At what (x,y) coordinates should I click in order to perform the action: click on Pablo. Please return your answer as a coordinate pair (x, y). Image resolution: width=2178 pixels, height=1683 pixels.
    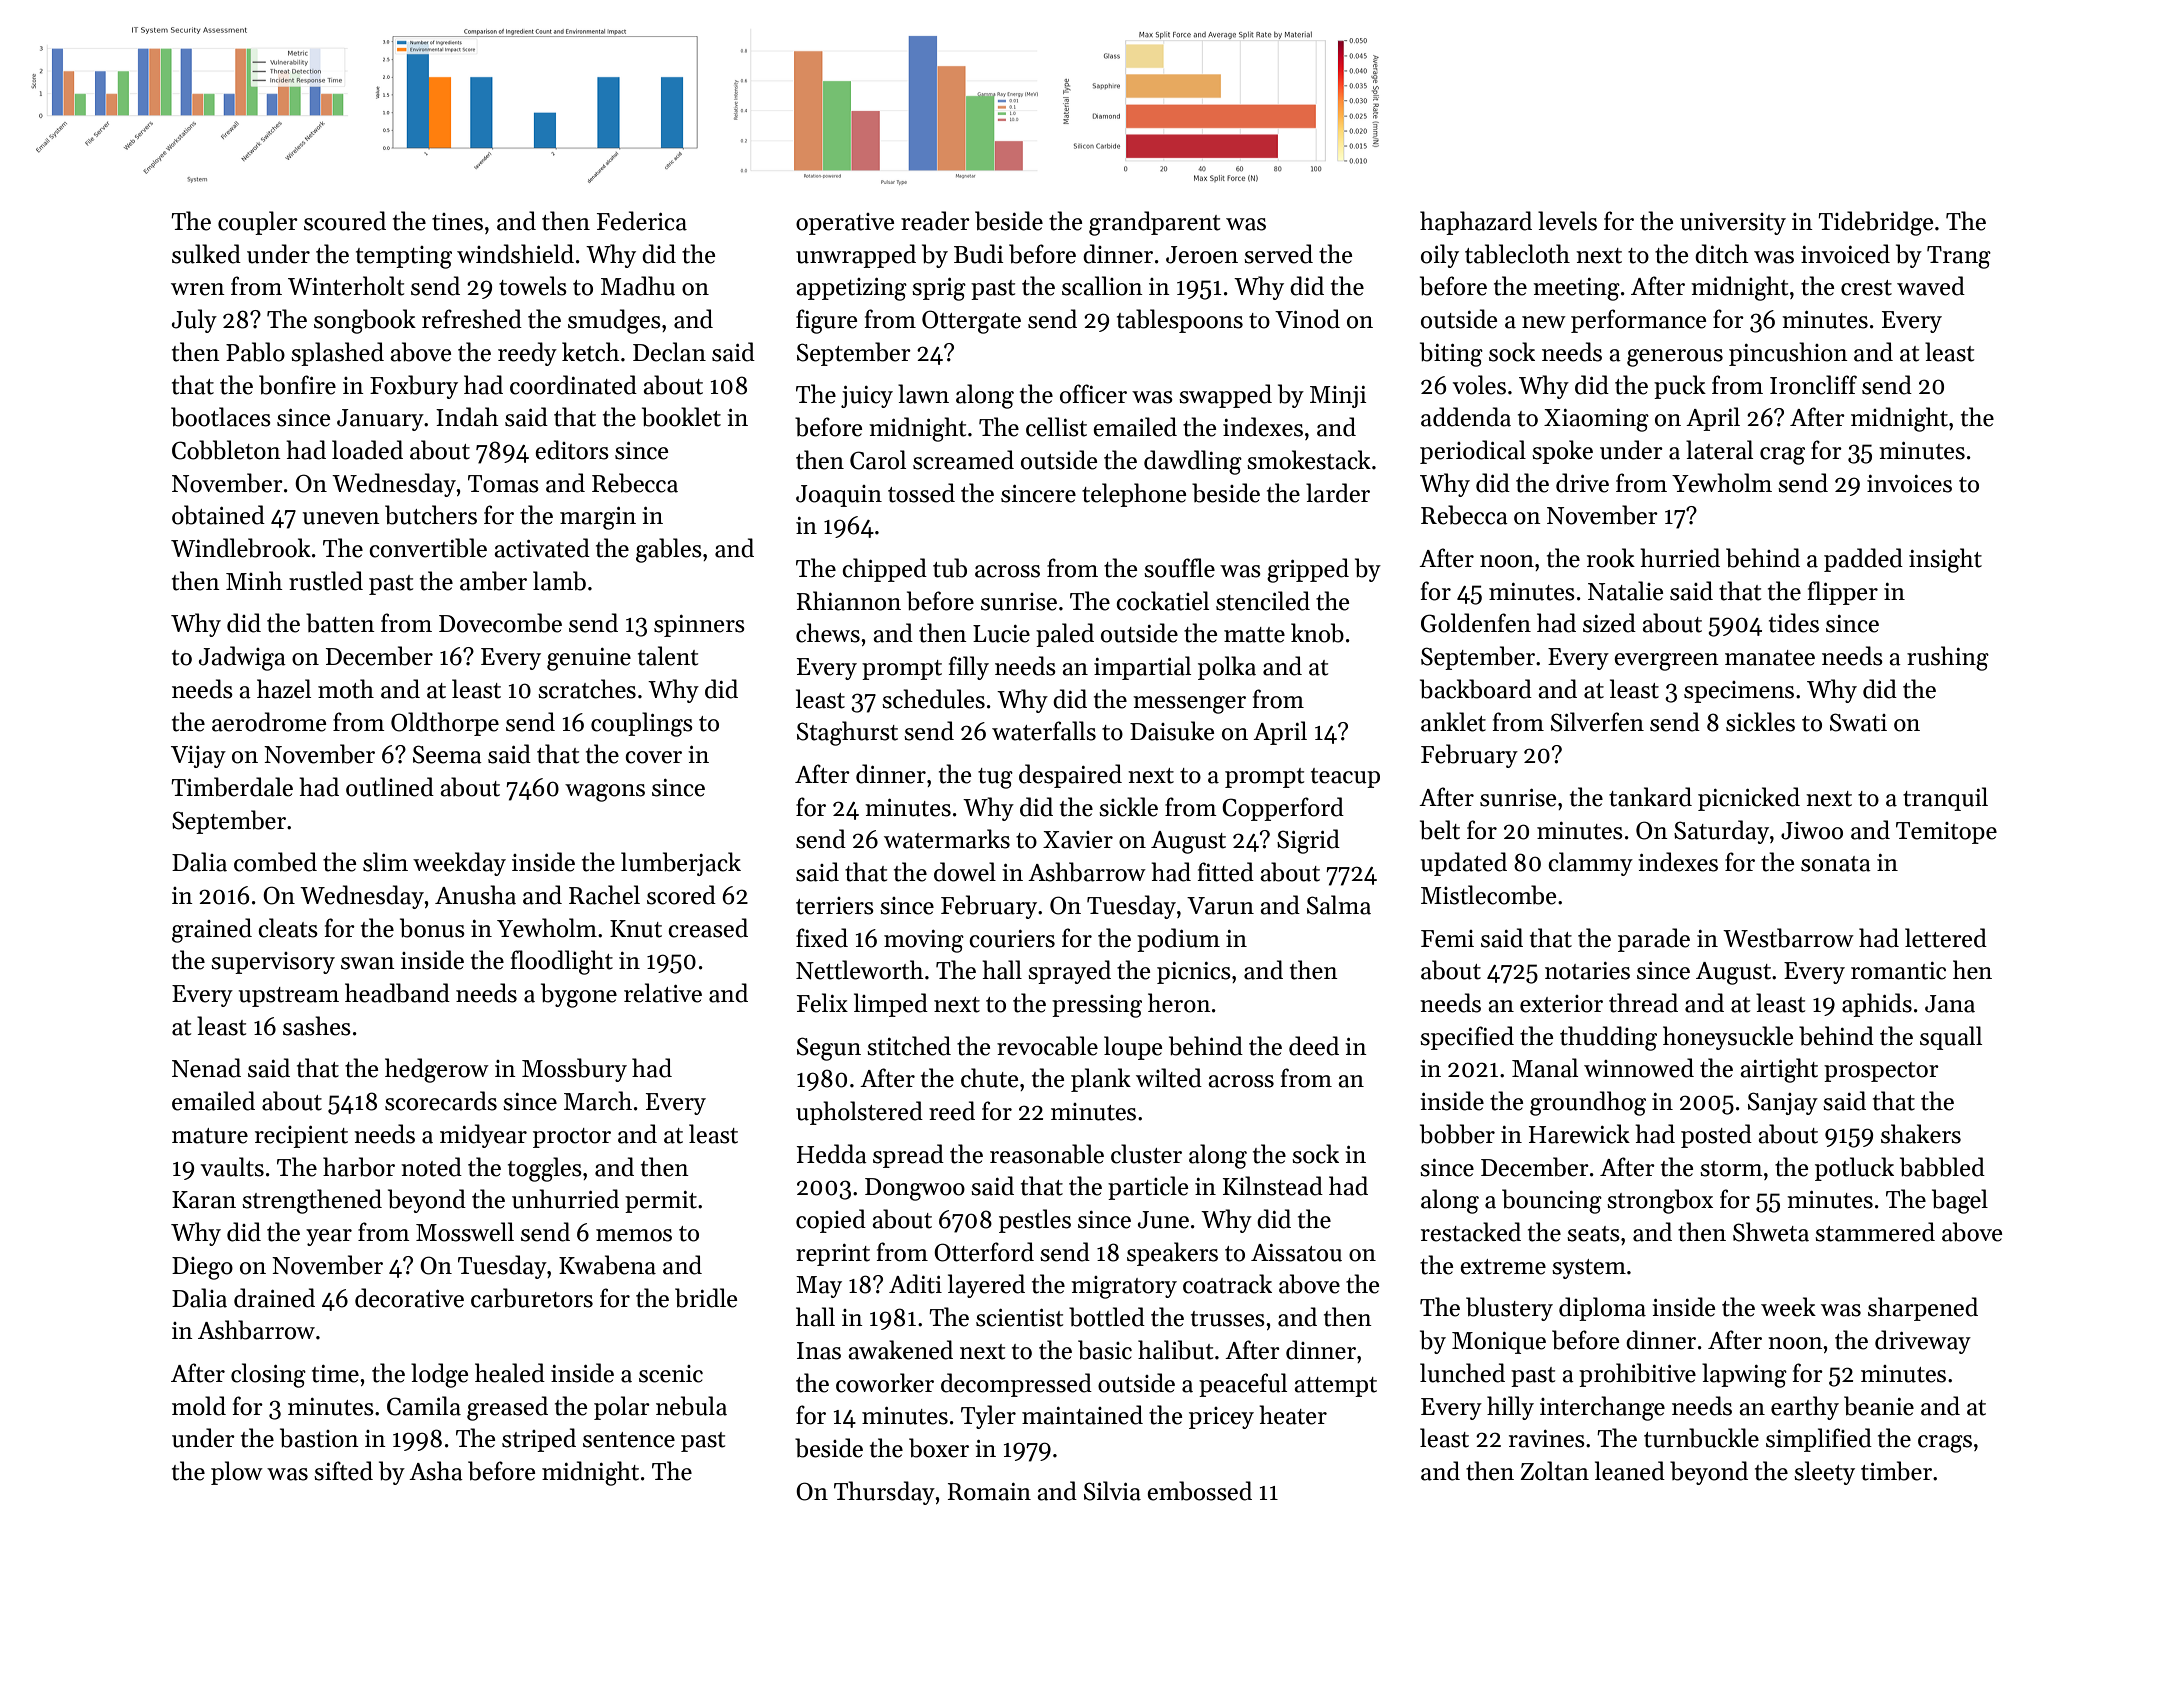
    Looking at the image, I should click on (255, 352).
